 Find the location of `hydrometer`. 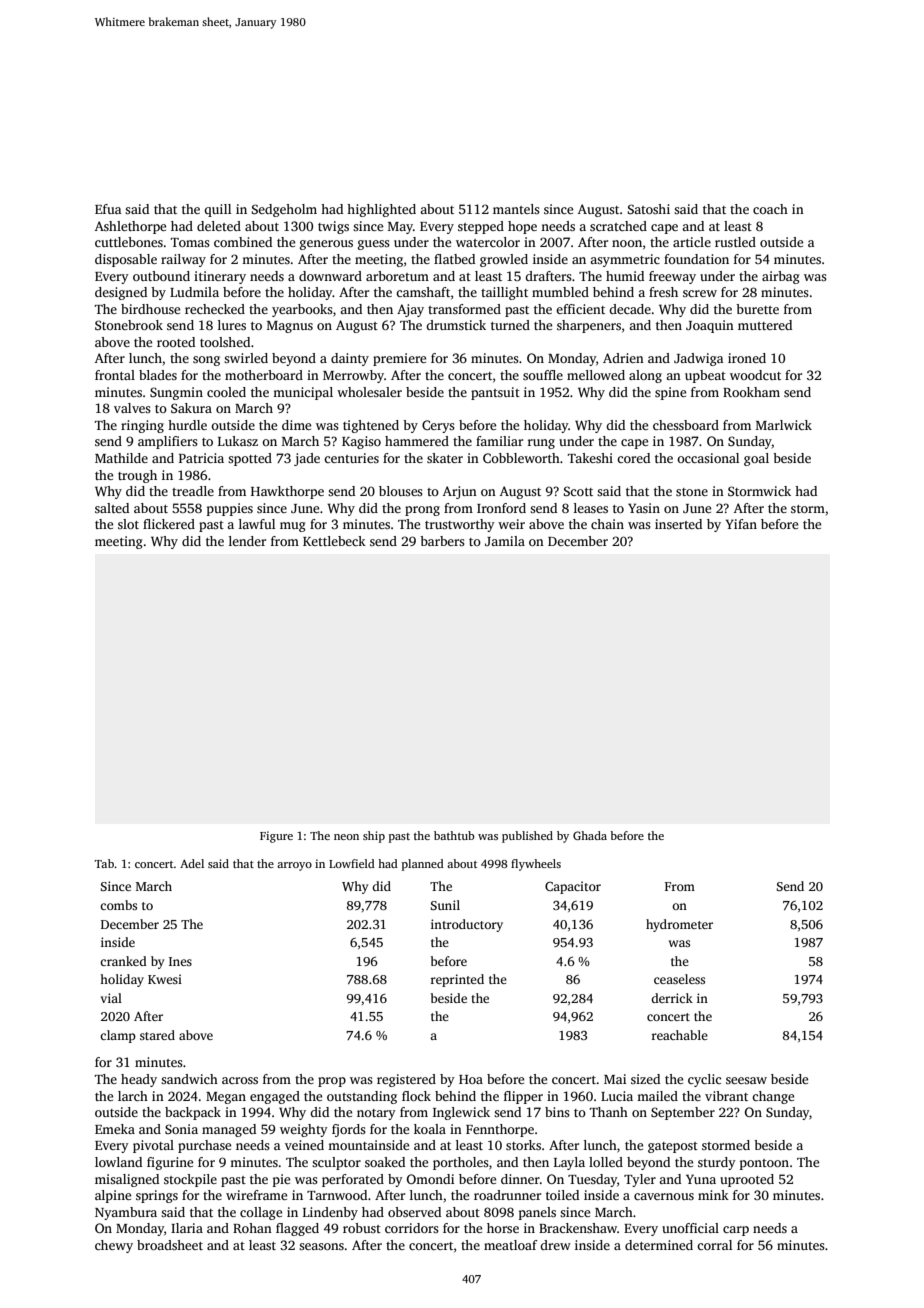

hydrometer is located at coordinates (679, 925).
